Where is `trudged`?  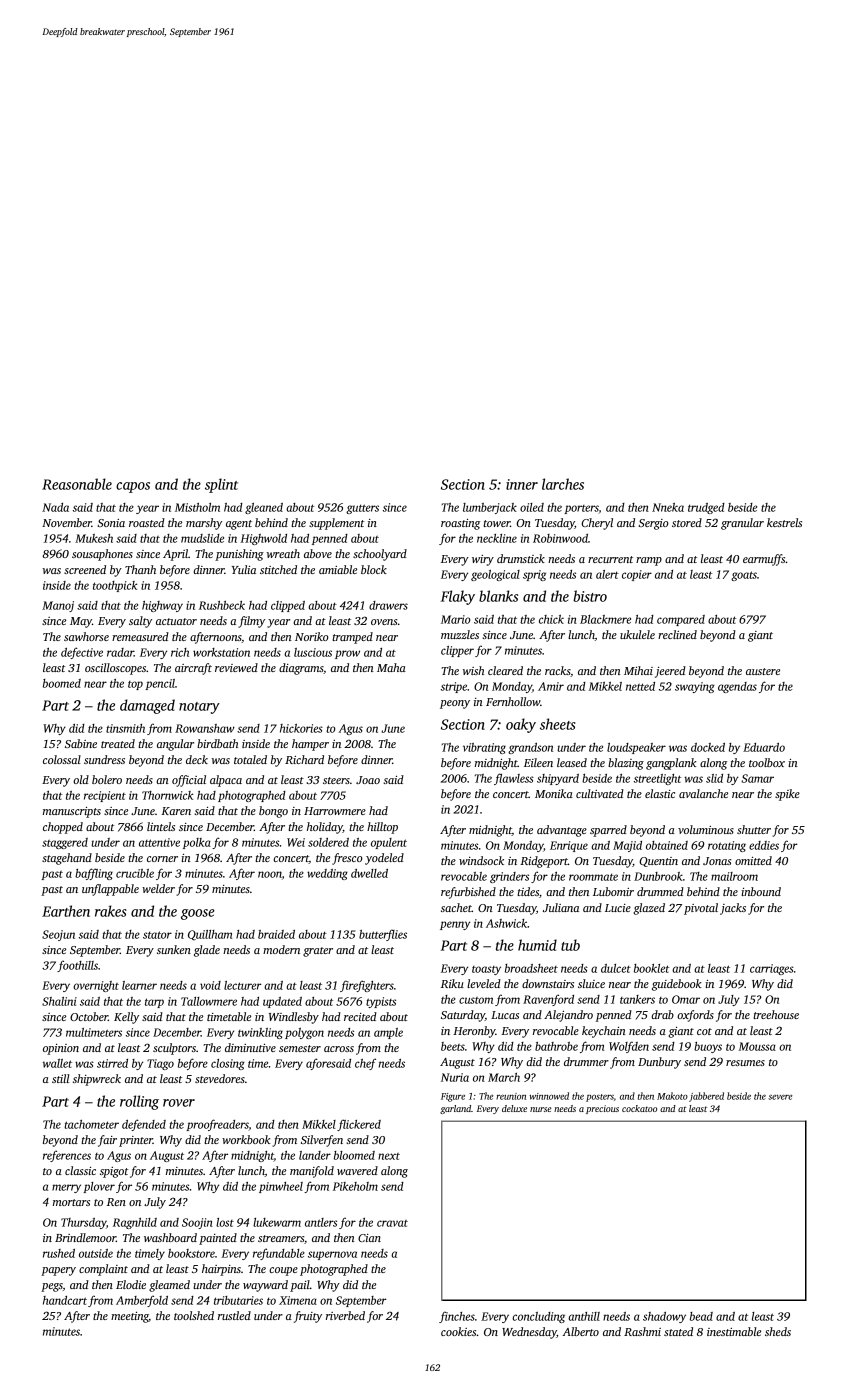
trudged is located at coordinates (706, 508).
